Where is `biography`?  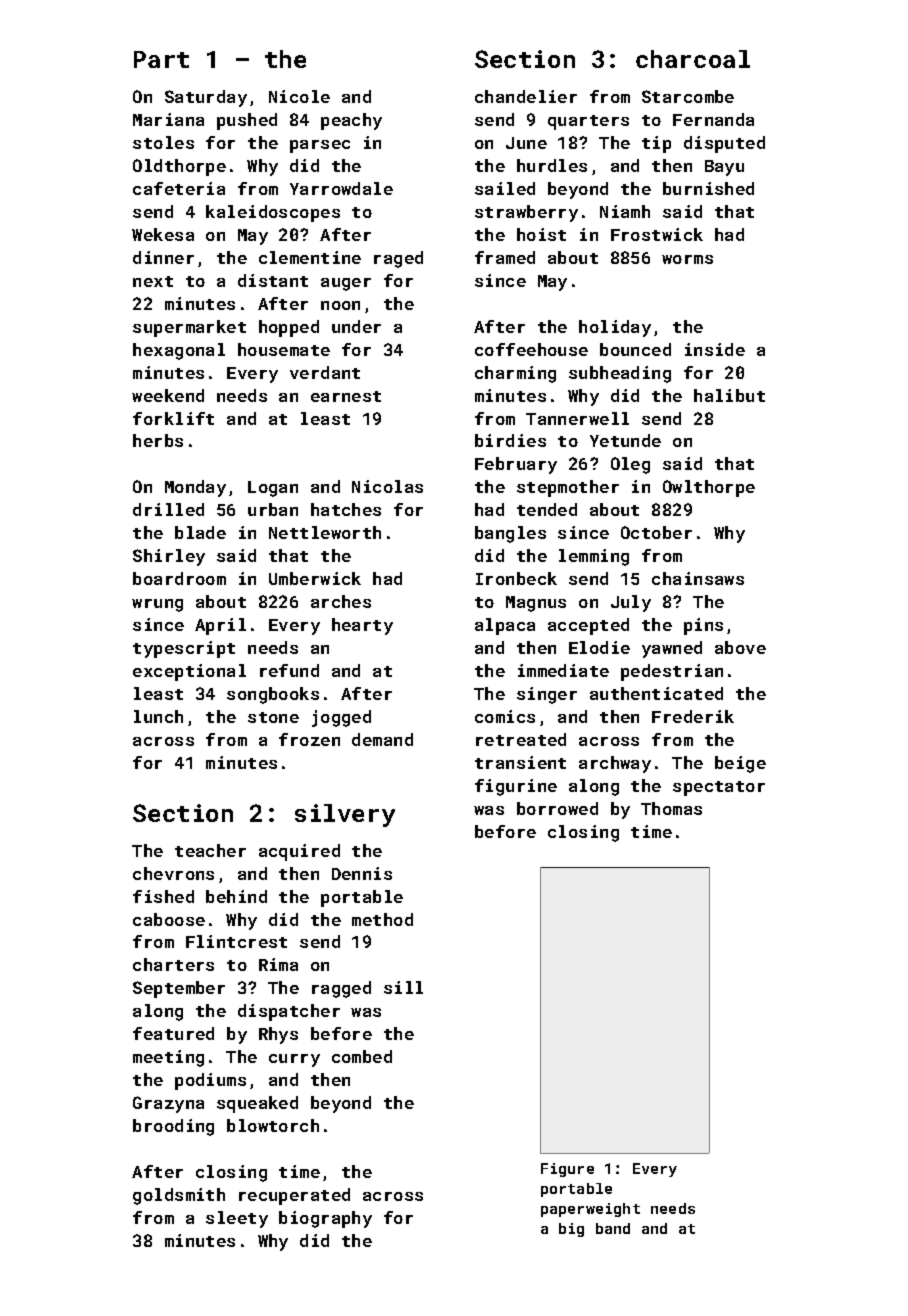
biography is located at coordinates (325, 1219).
